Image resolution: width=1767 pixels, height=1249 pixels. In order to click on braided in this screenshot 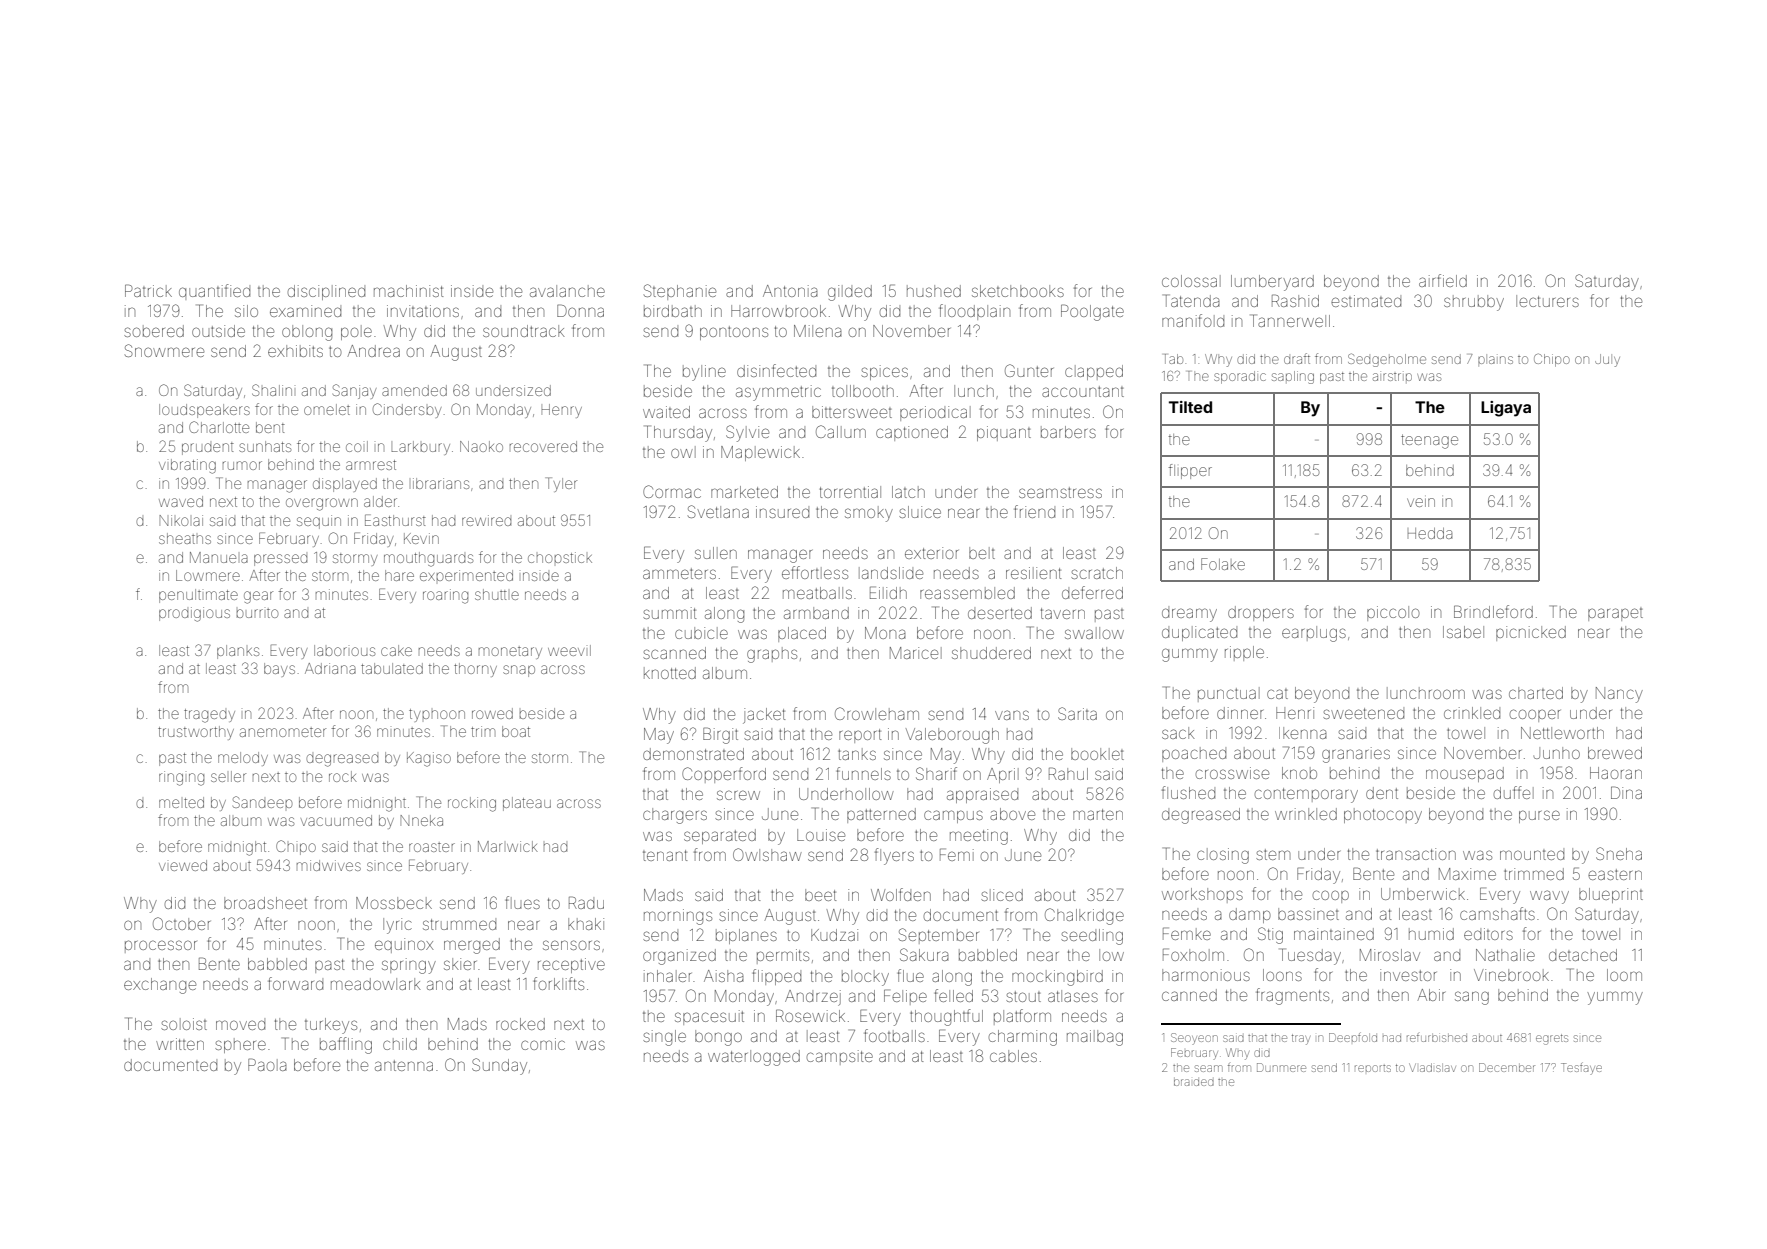, I will do `click(1194, 1082)`.
